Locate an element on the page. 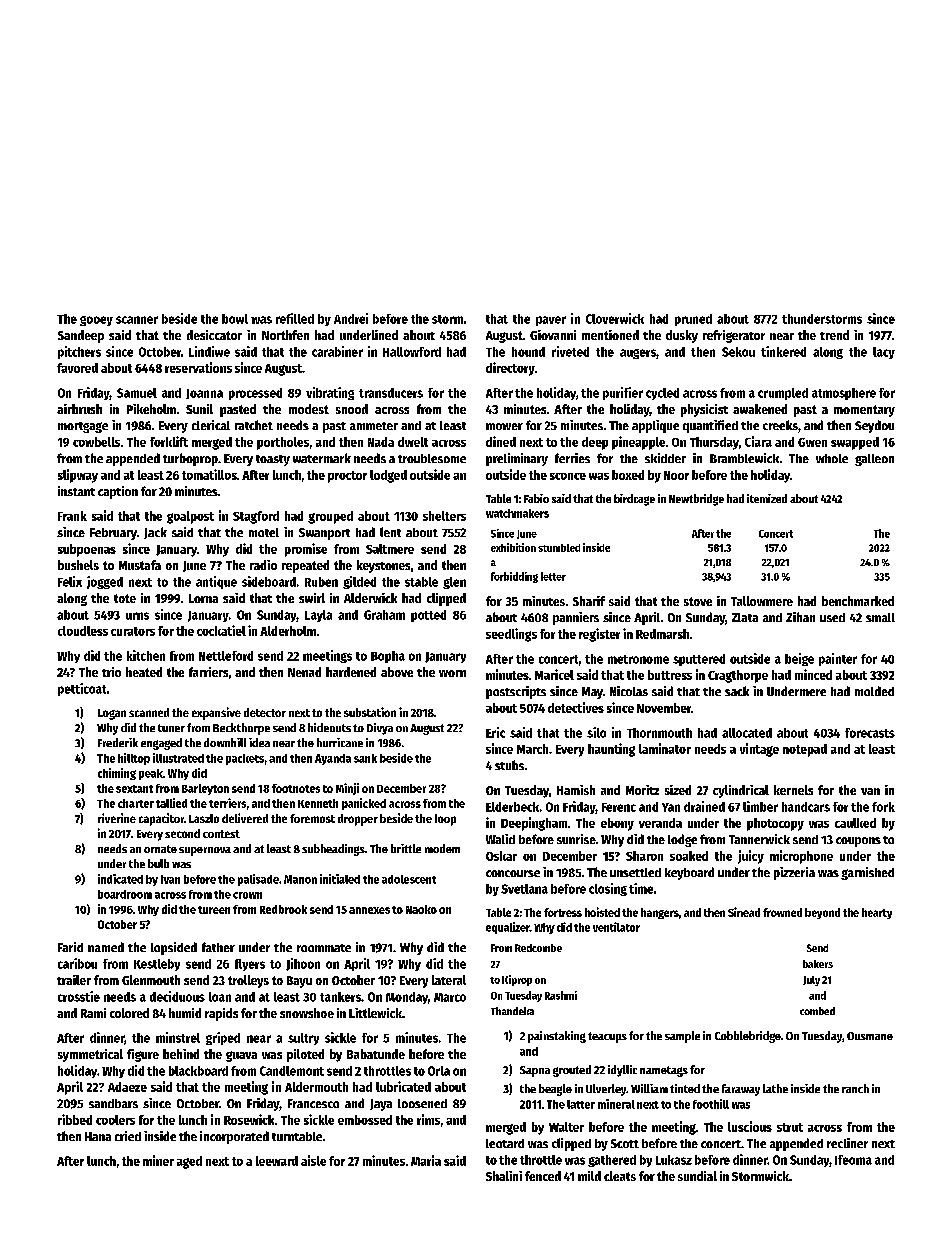  tureen is located at coordinates (214, 910).
